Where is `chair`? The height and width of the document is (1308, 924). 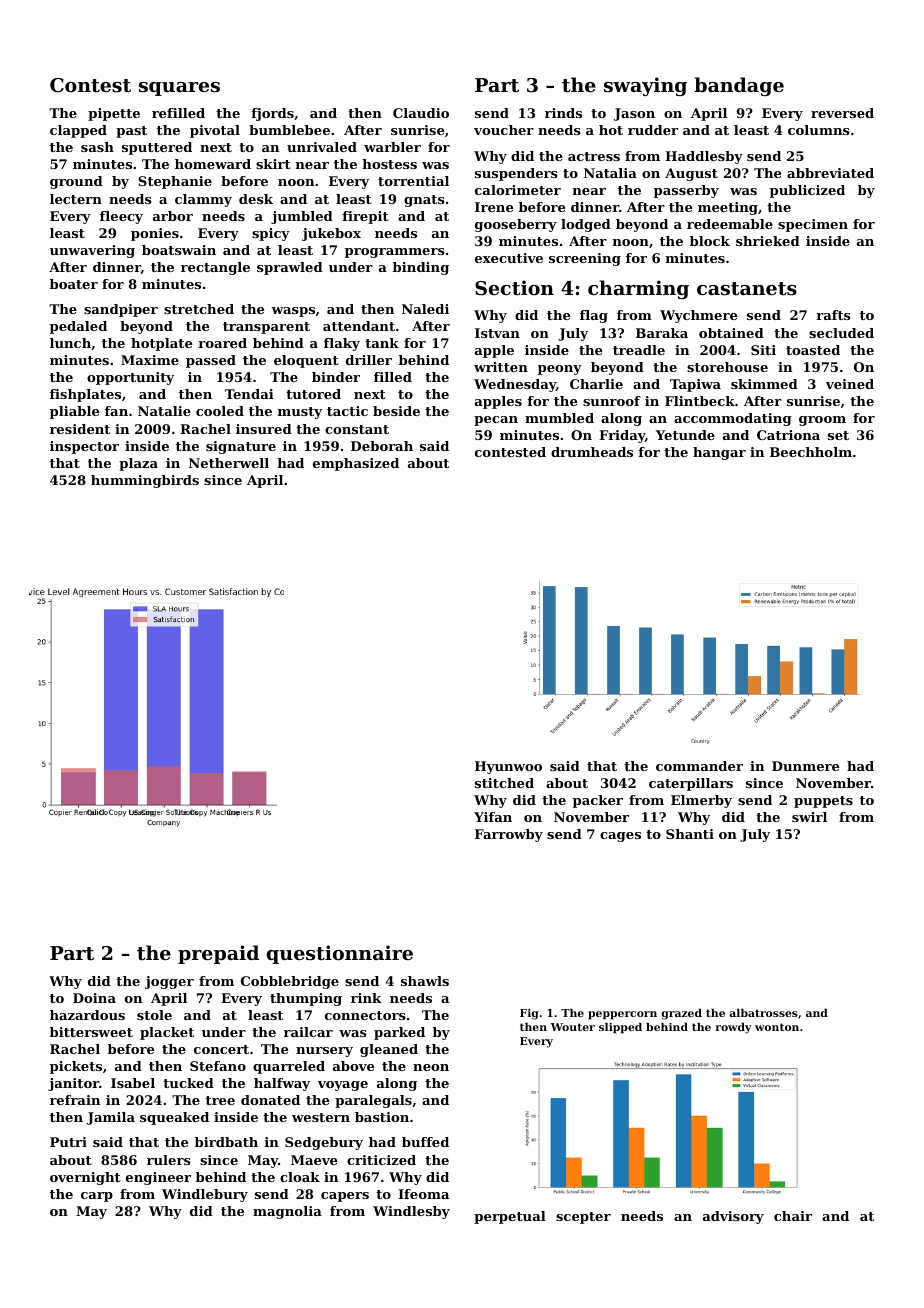 chair is located at coordinates (793, 1216).
